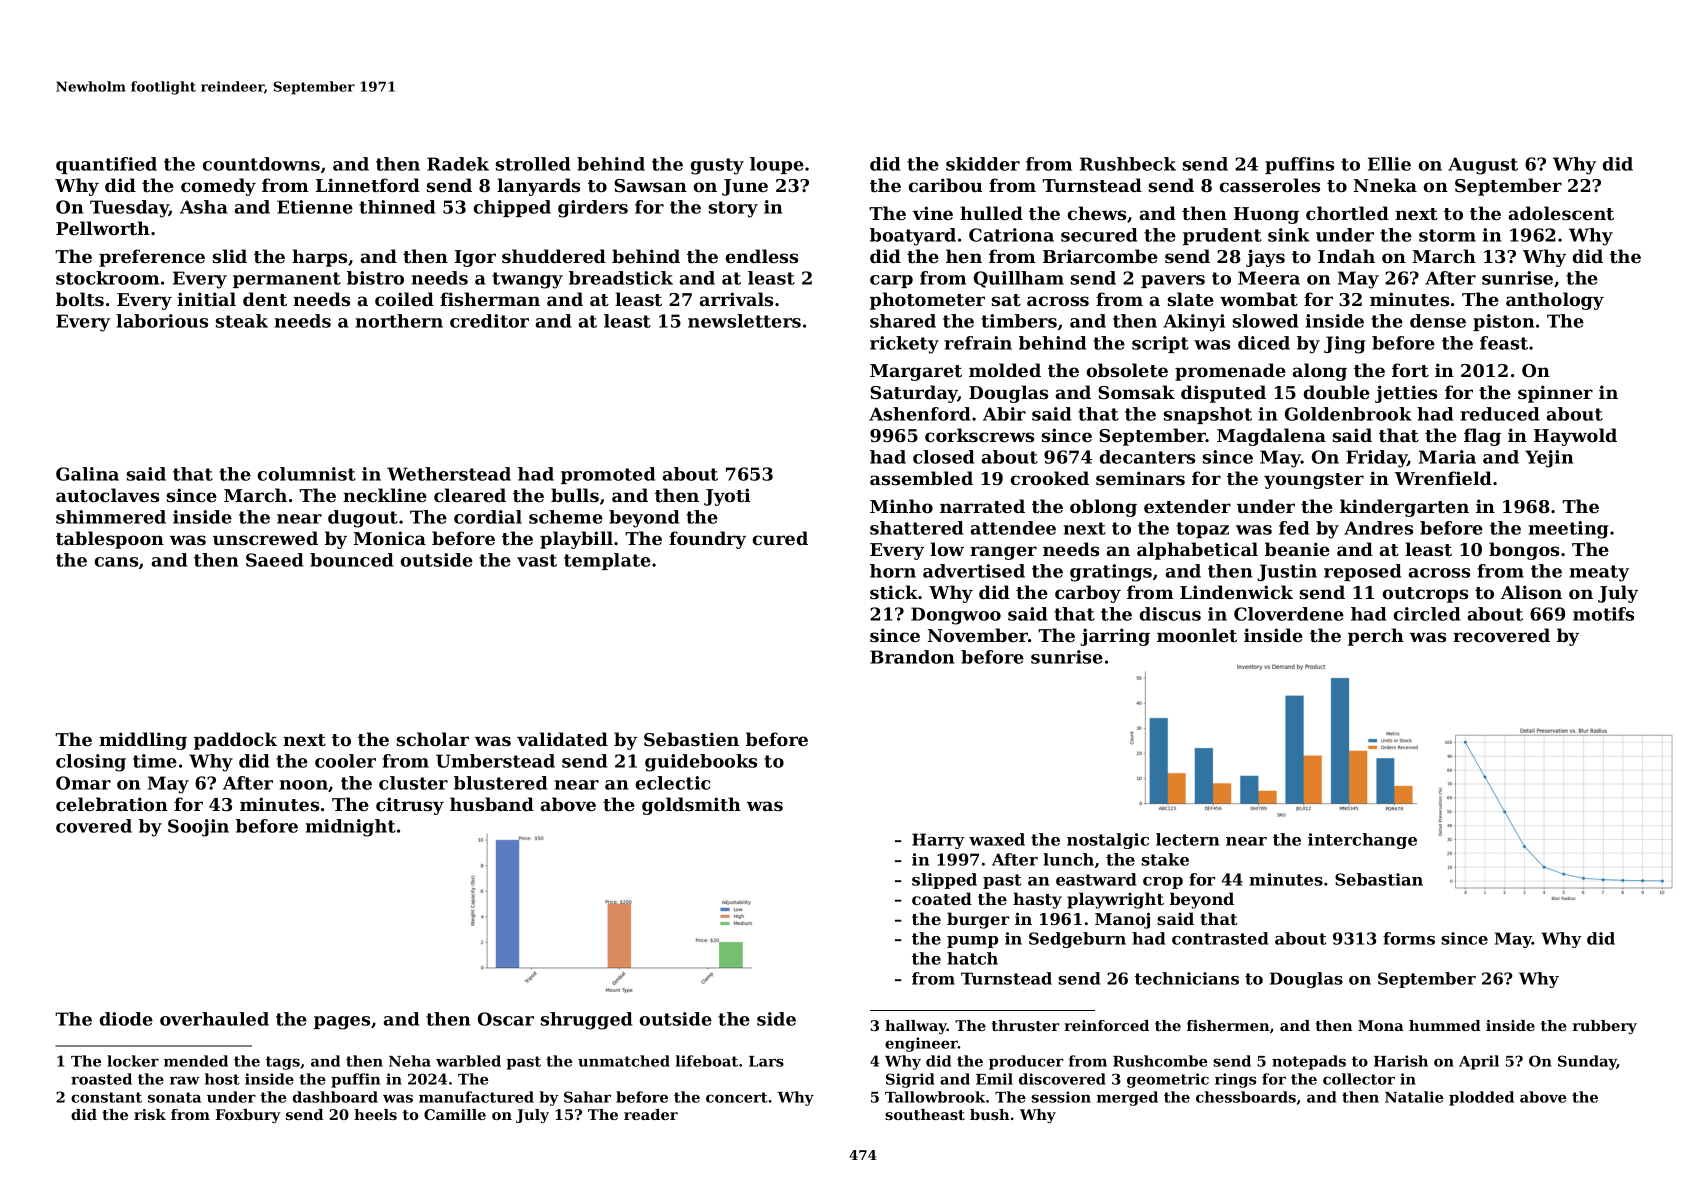 The width and height of the page is (1698, 1200). I want to click on forms, so click(1409, 938).
